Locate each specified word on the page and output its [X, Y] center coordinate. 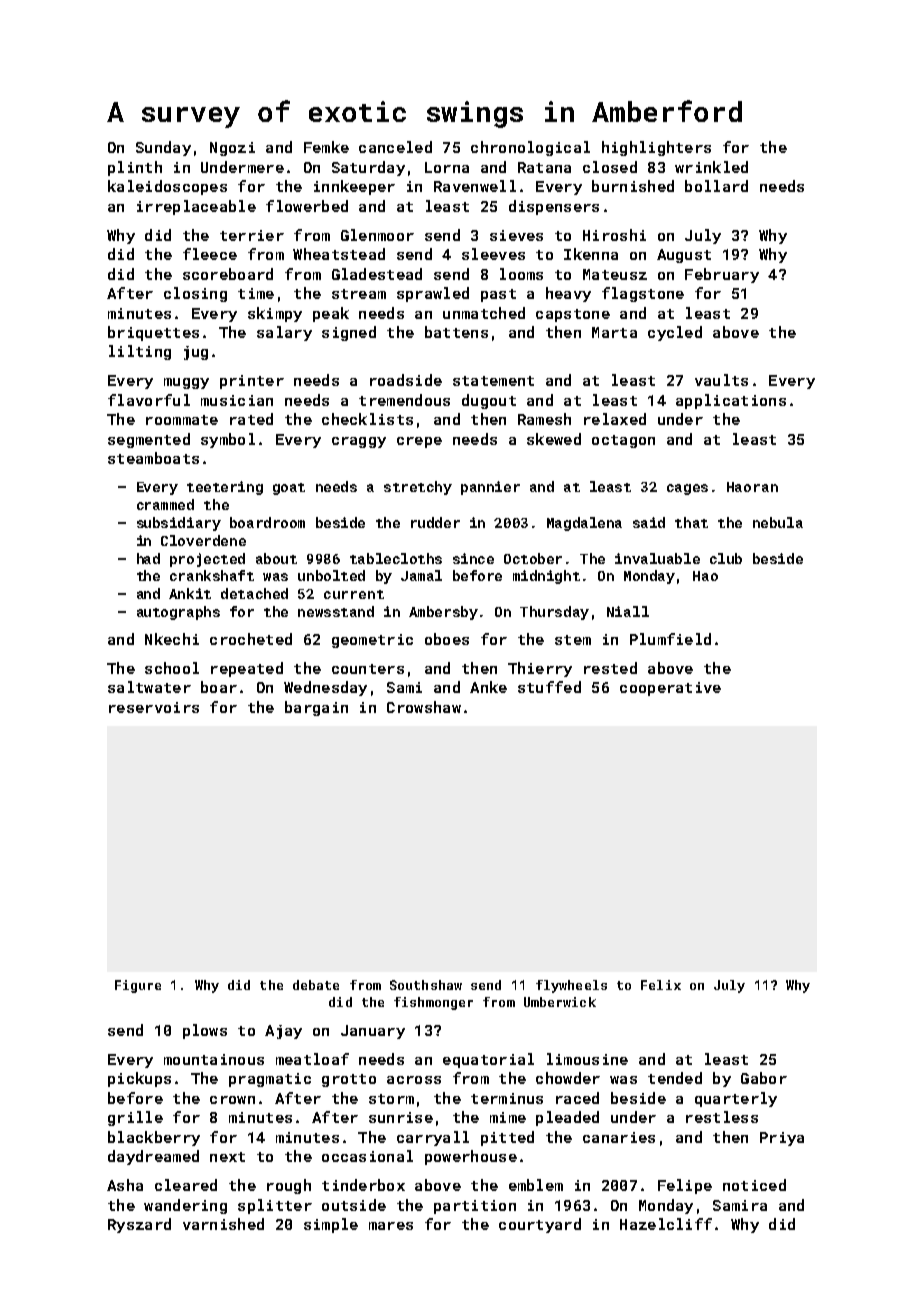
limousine [587, 1059]
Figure [138, 986]
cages [687, 489]
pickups [139, 1079]
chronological [530, 148]
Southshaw [426, 985]
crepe [419, 442]
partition [475, 1207]
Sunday [163, 148]
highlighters [656, 148]
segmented [149, 440]
